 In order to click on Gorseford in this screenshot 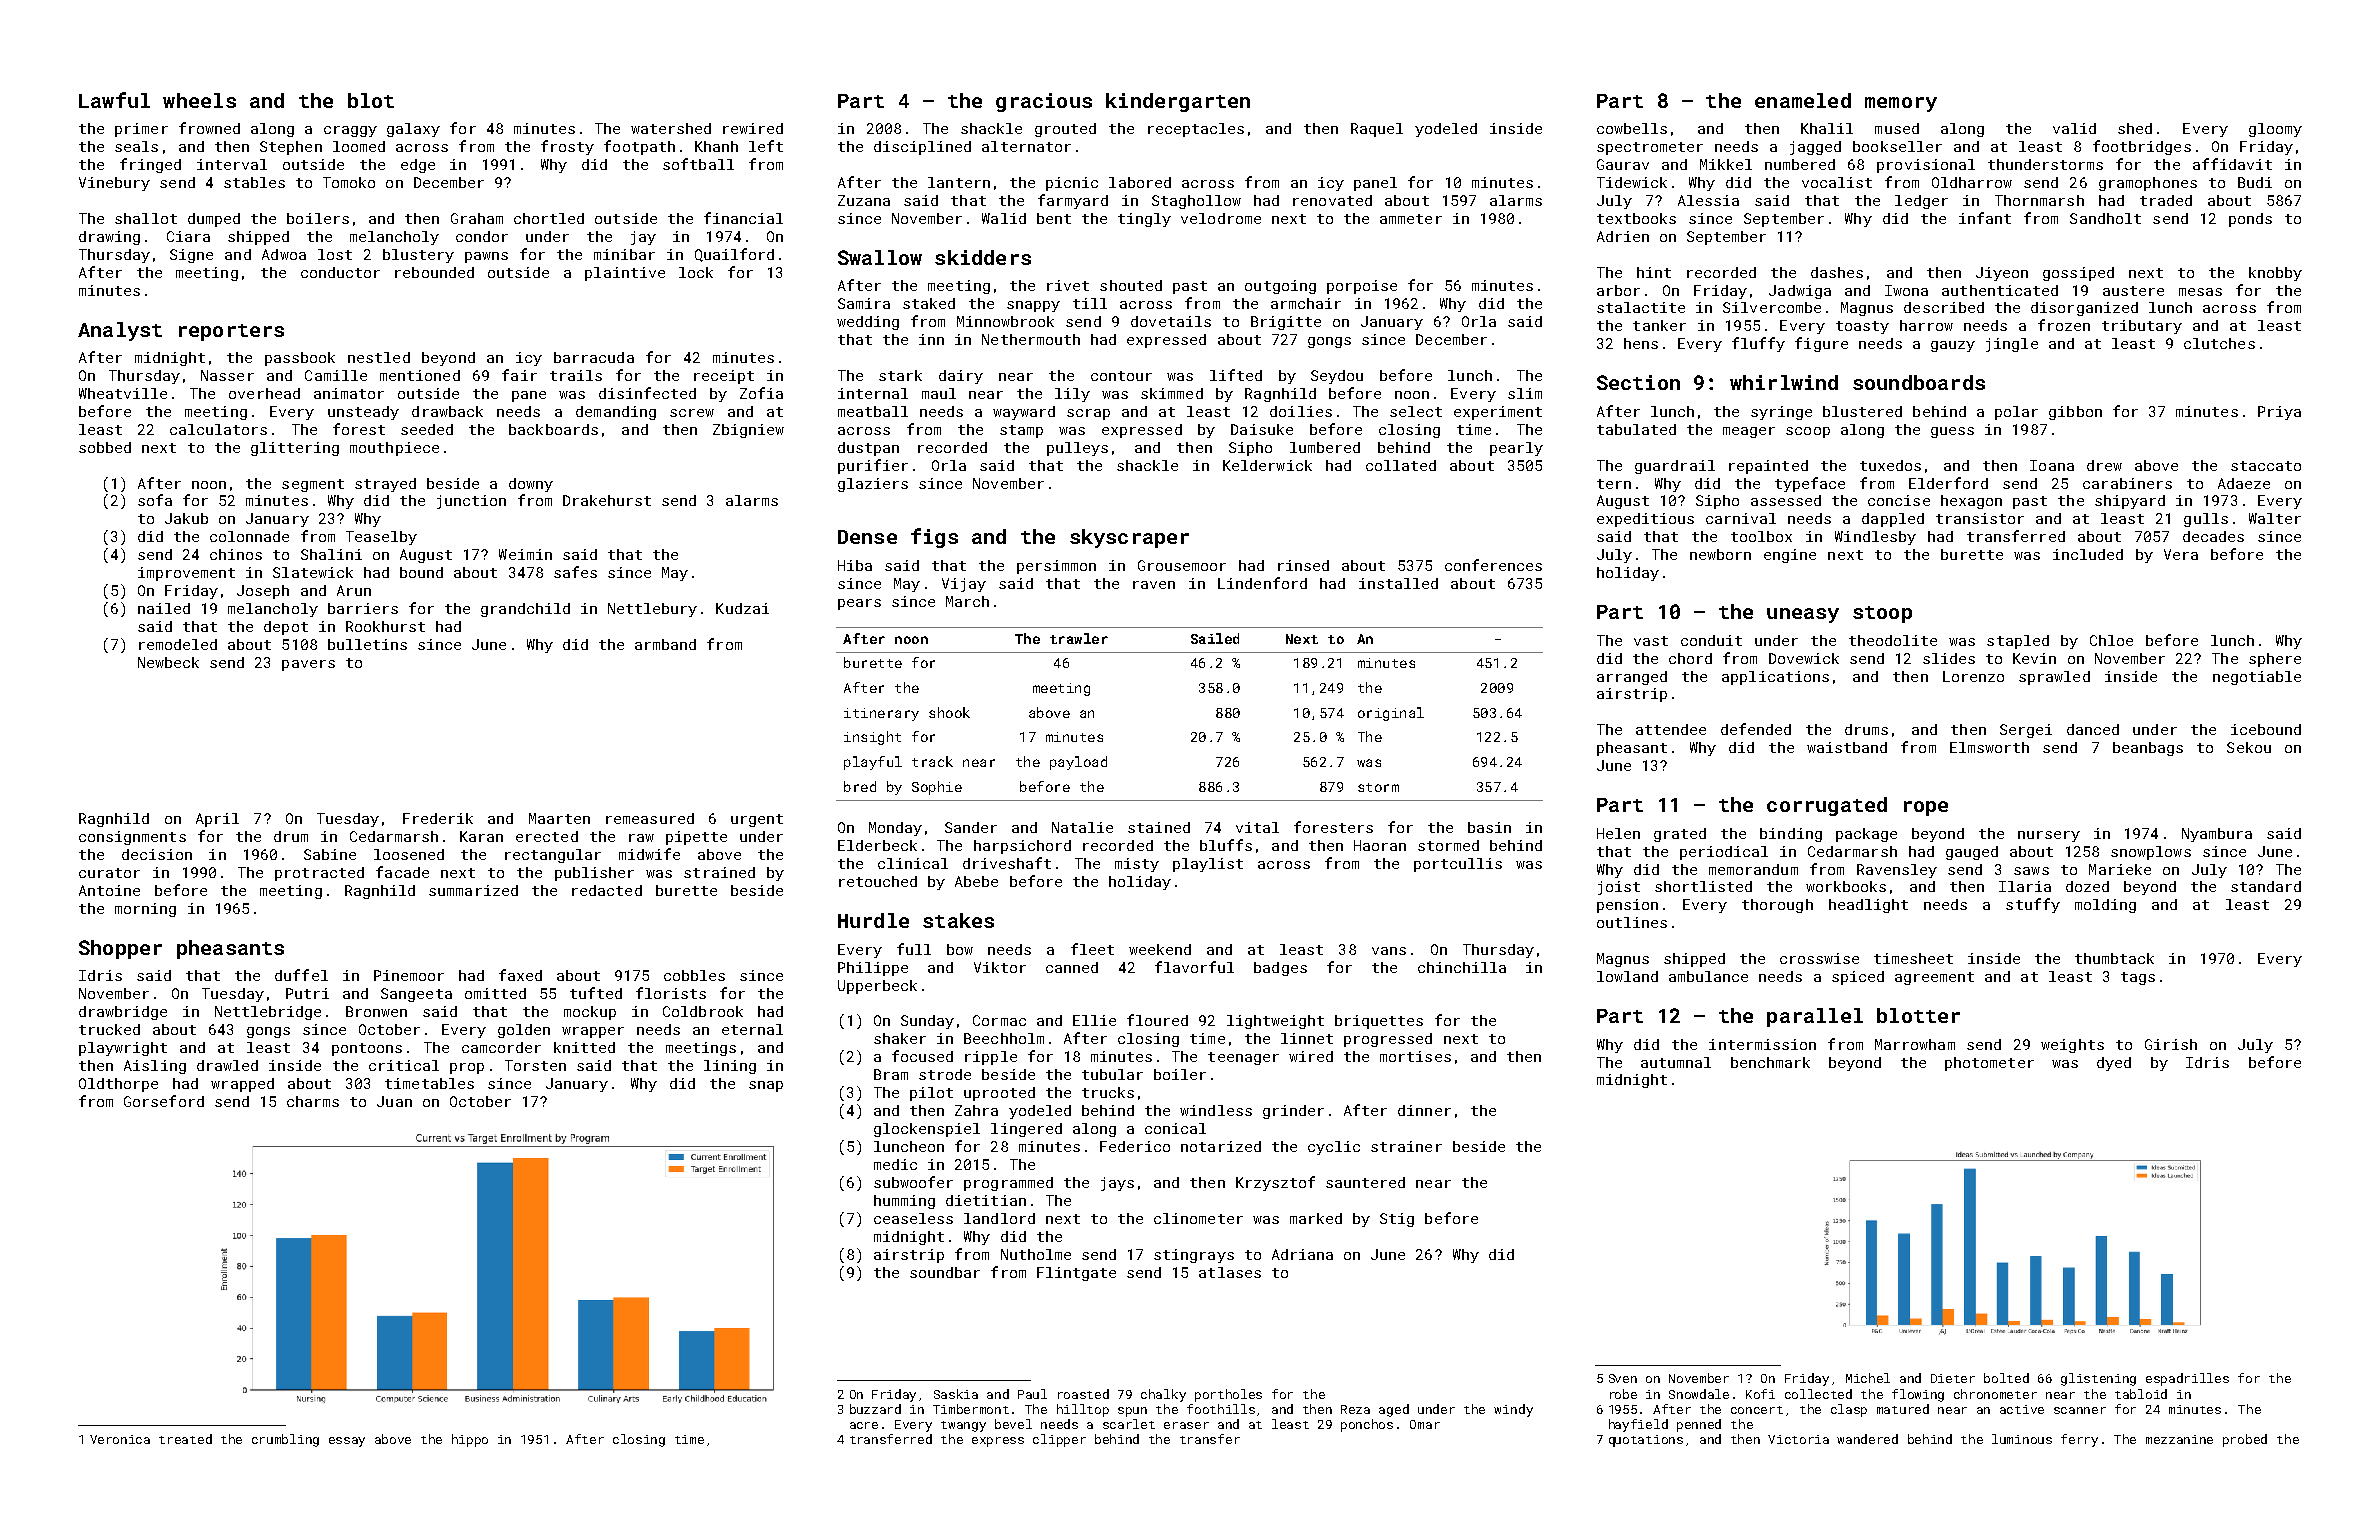, I will do `click(164, 1101)`.
